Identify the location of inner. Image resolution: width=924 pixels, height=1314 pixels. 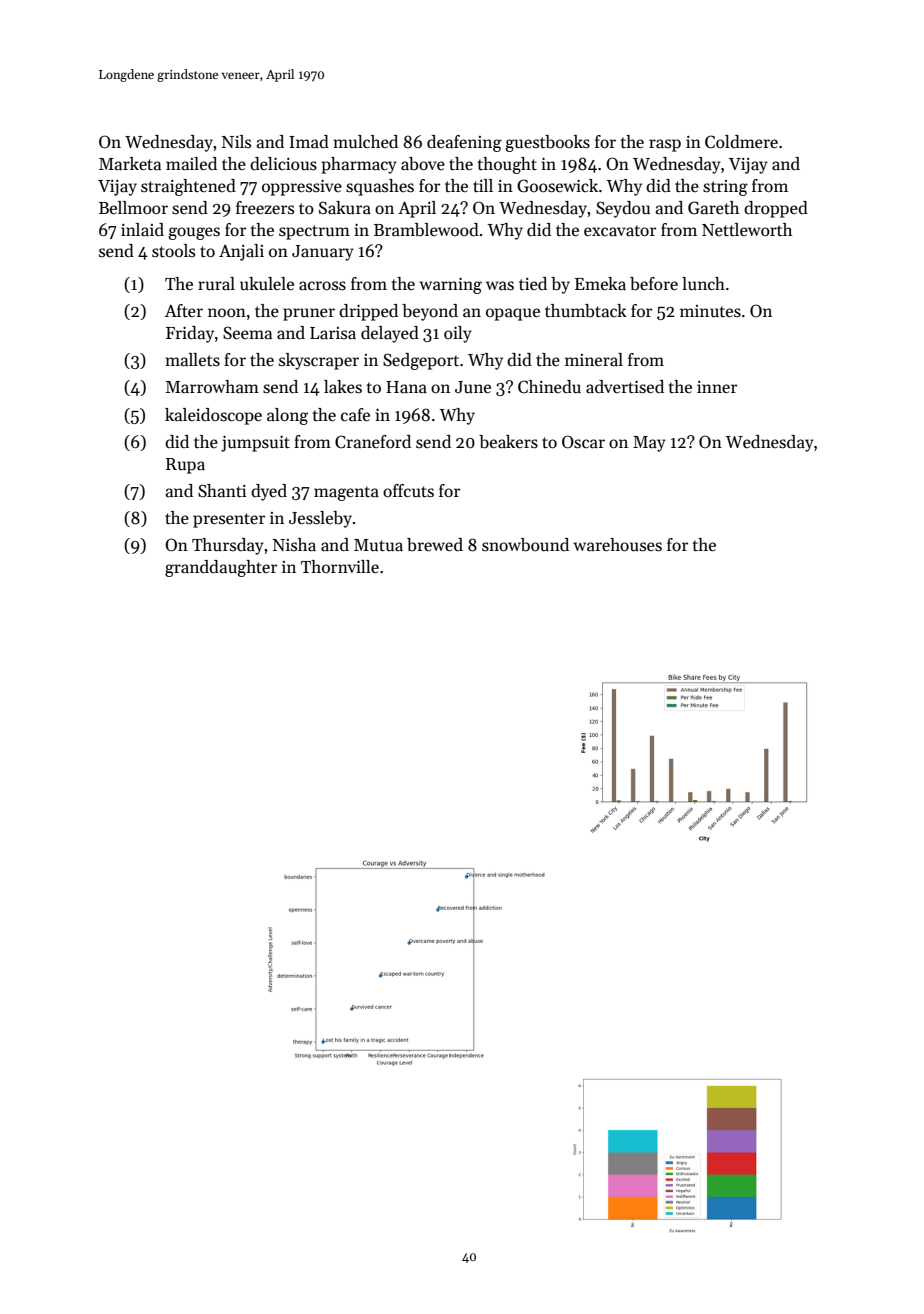
(717, 387).
